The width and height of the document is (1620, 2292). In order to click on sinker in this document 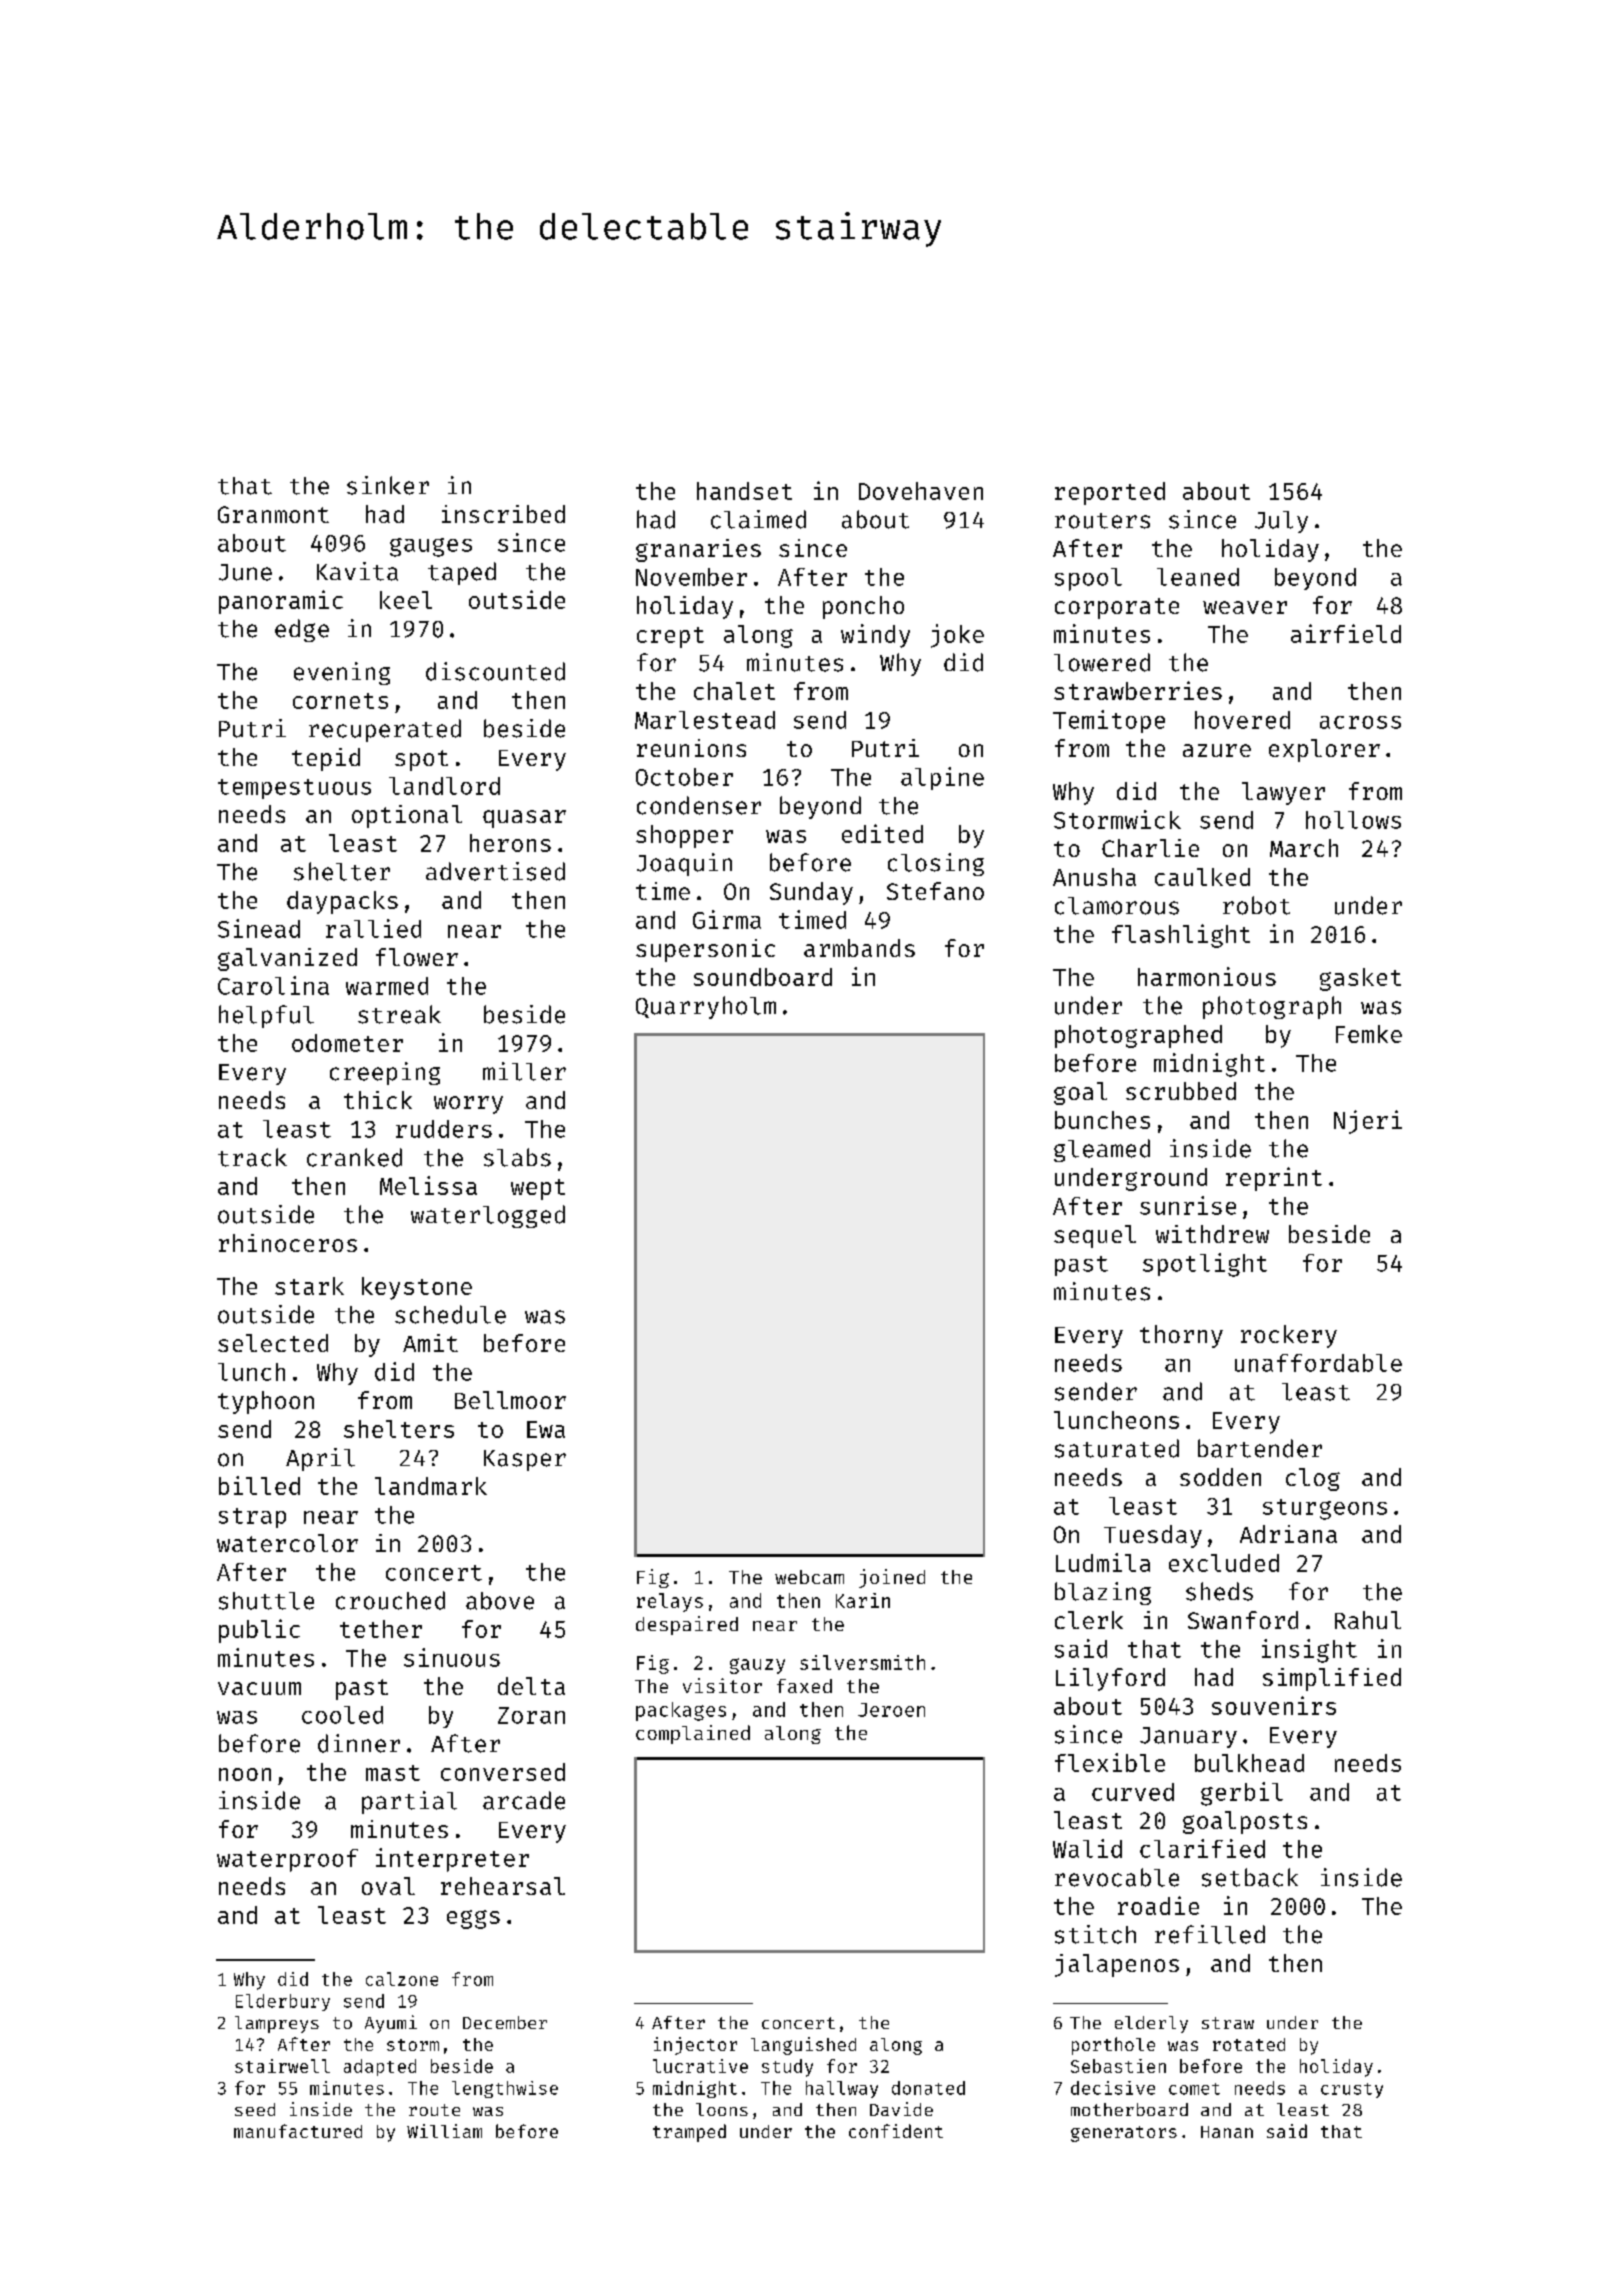, I will do `click(388, 485)`.
